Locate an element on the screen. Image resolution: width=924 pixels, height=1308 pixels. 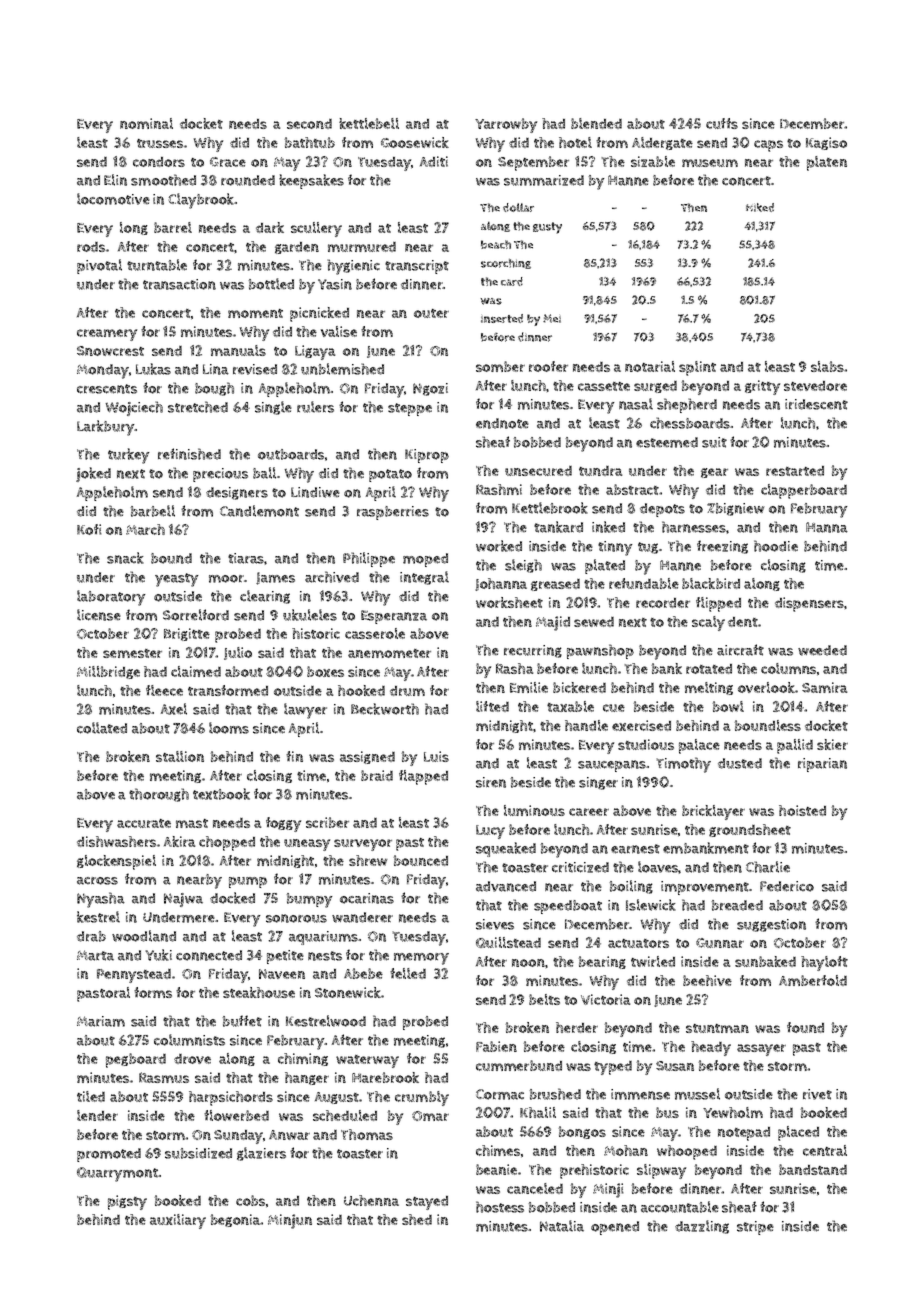
stripe is located at coordinates (755, 1228).
